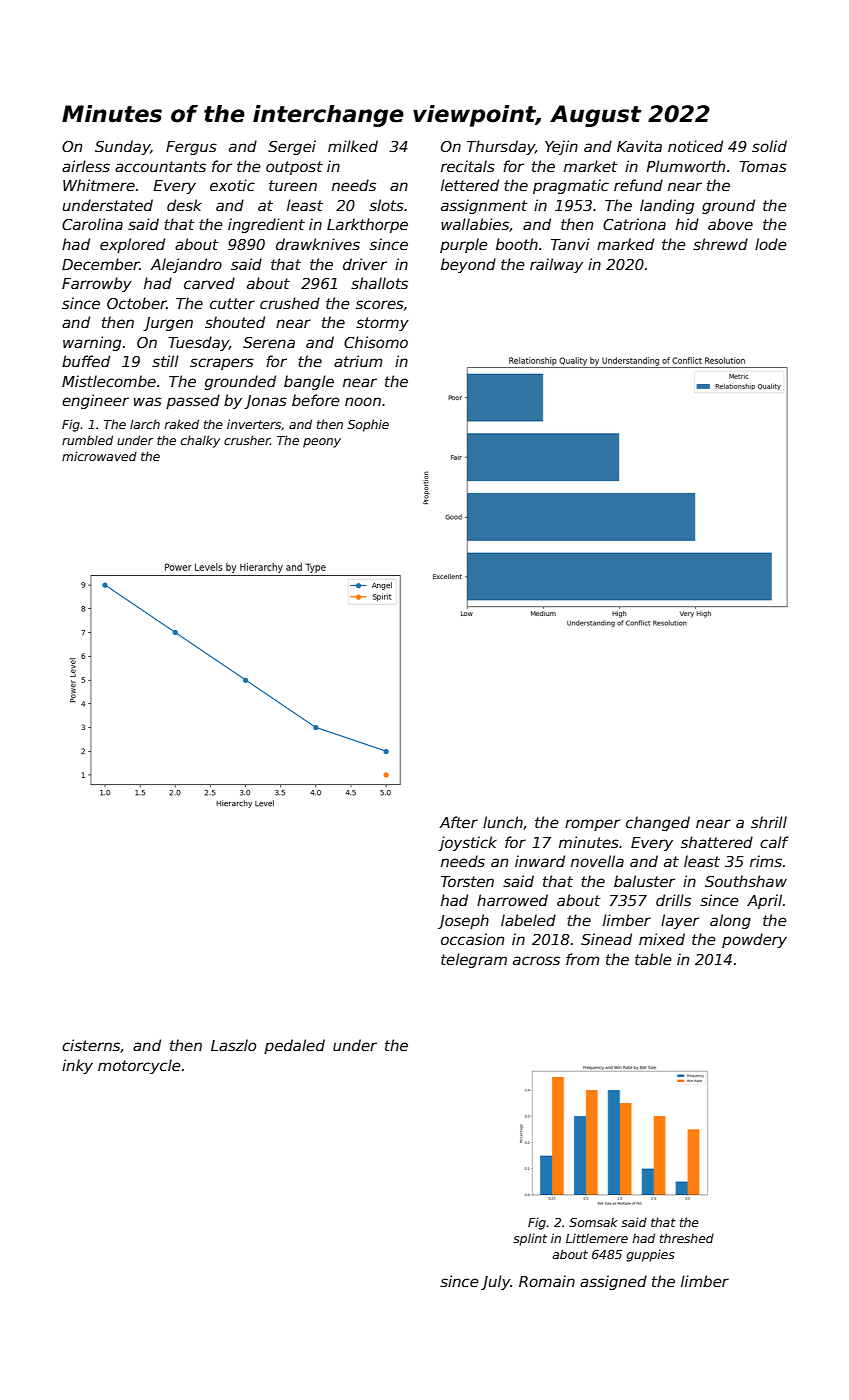 This screenshot has width=849, height=1400. What do you see at coordinates (458, 822) in the screenshot?
I see `After` at bounding box center [458, 822].
